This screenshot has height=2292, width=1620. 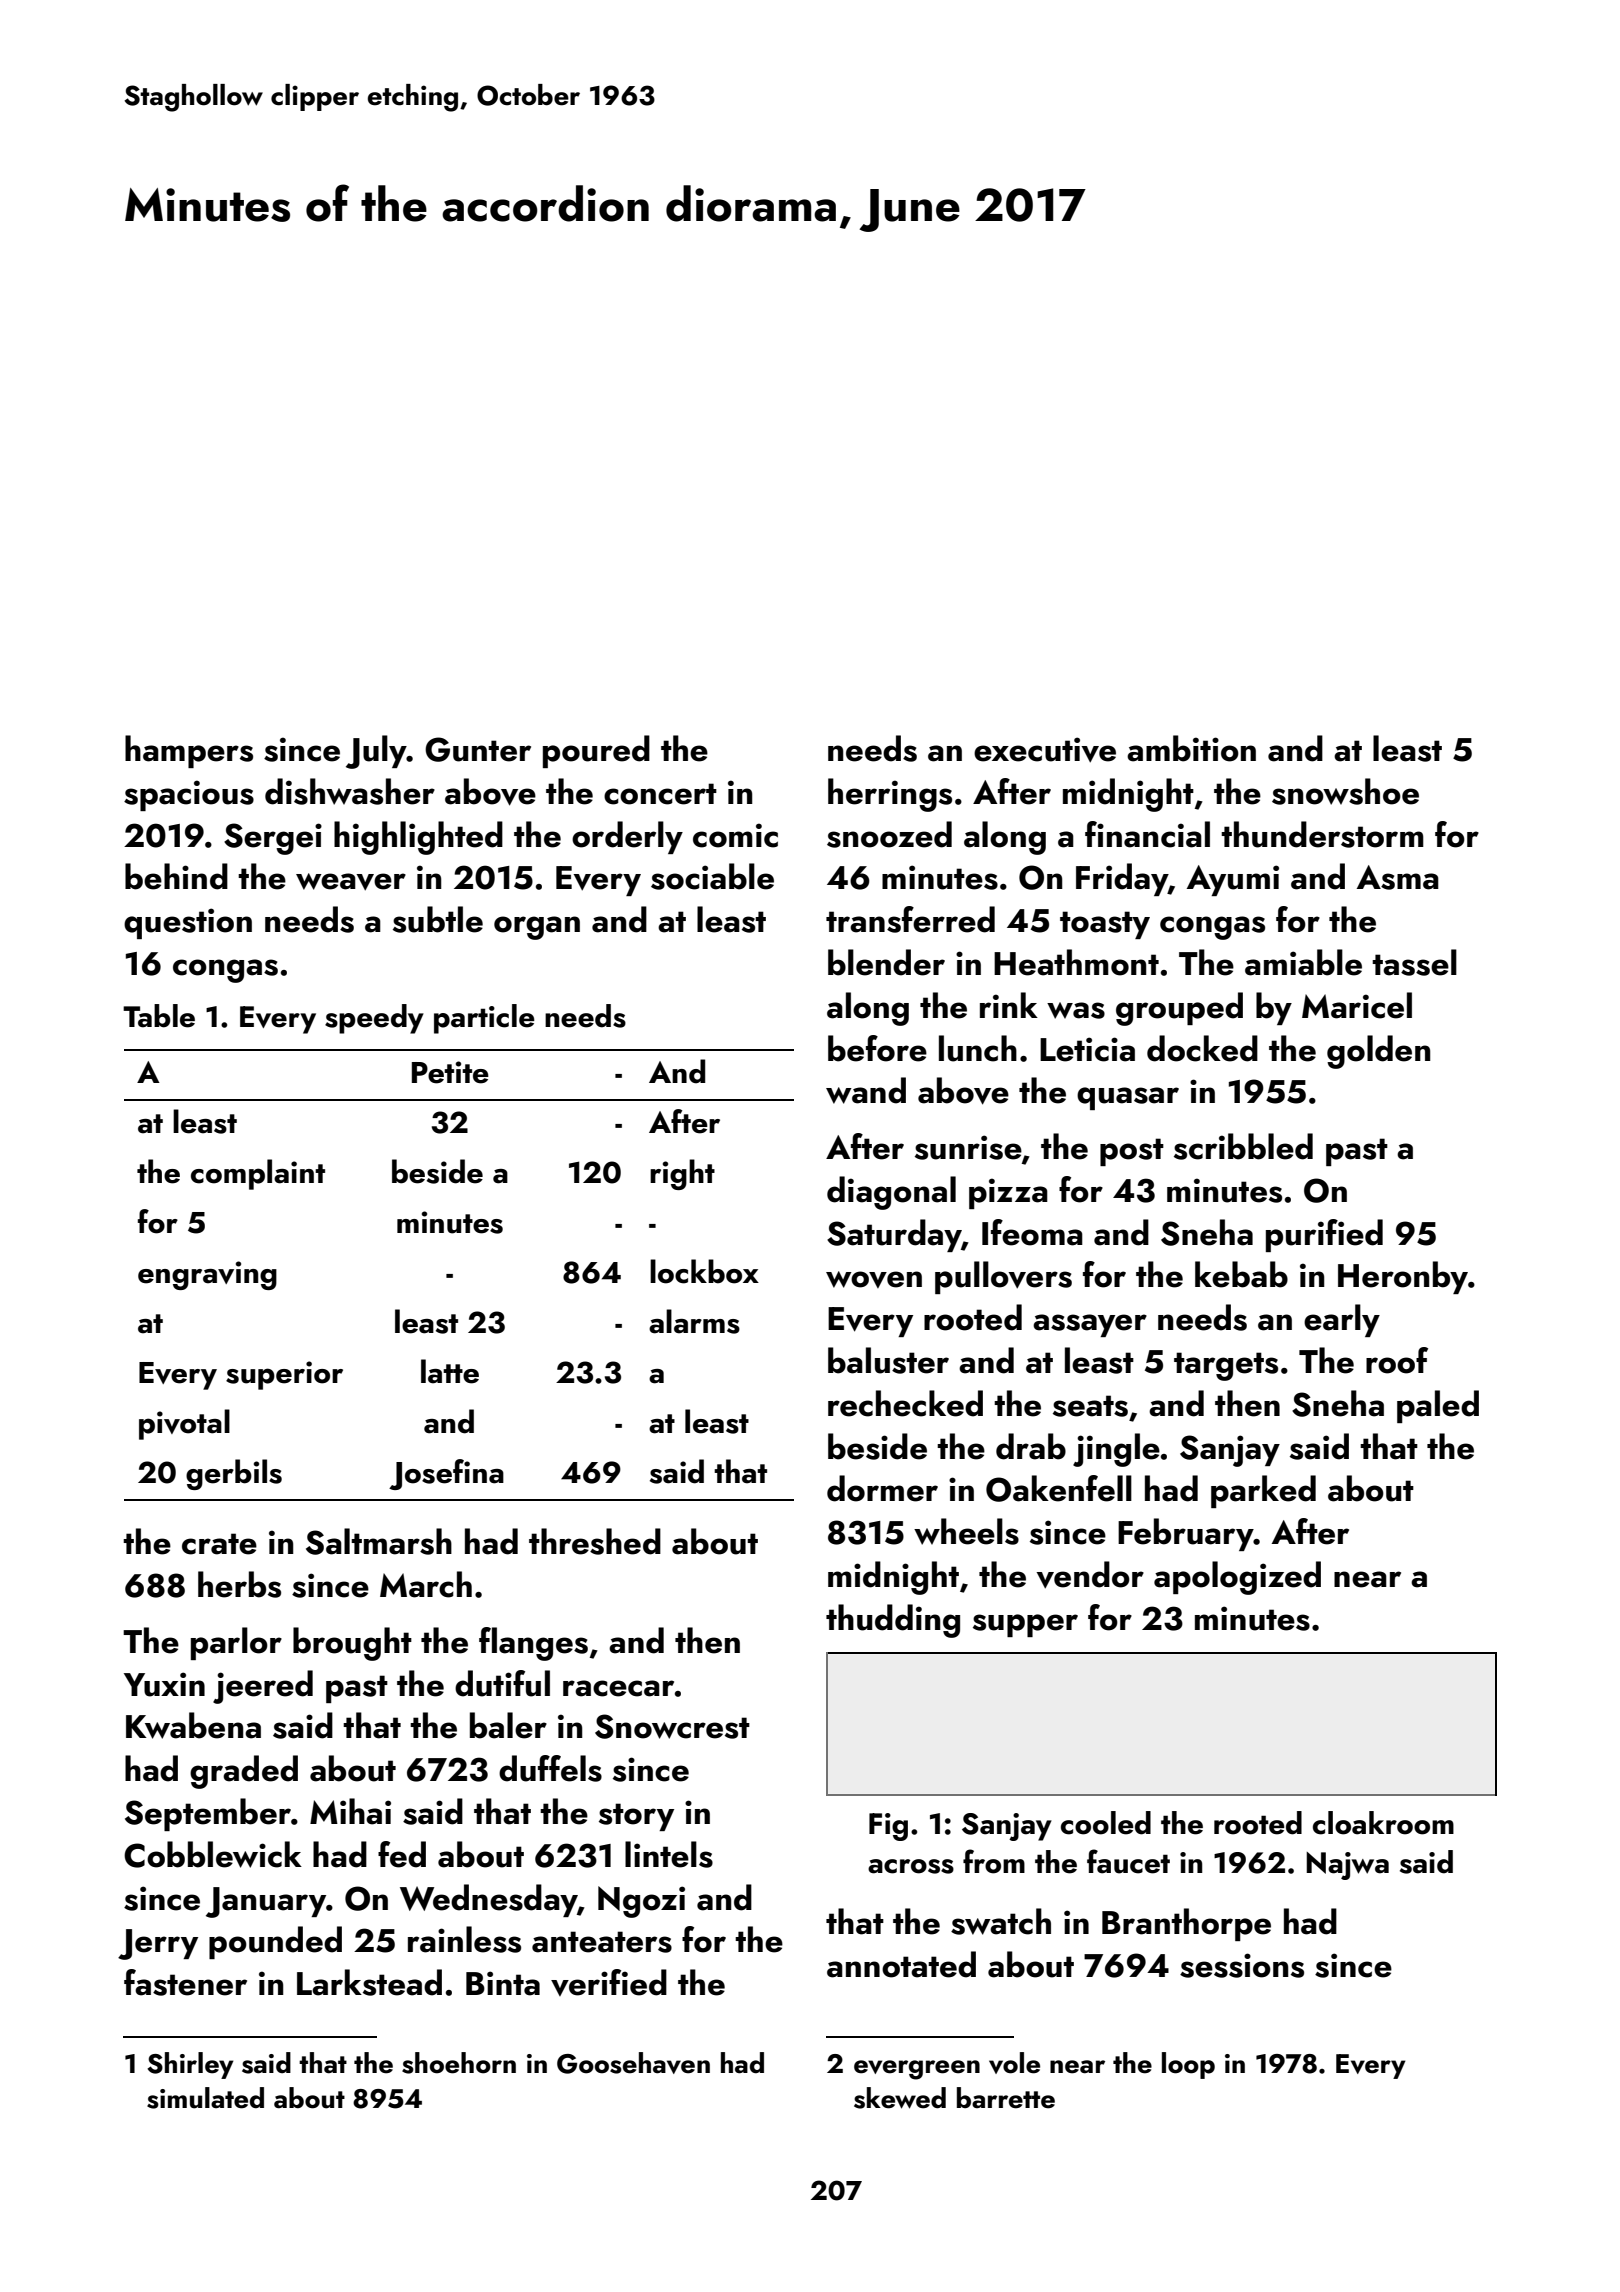 What do you see at coordinates (672, 1726) in the screenshot?
I see `Snowcrest` at bounding box center [672, 1726].
